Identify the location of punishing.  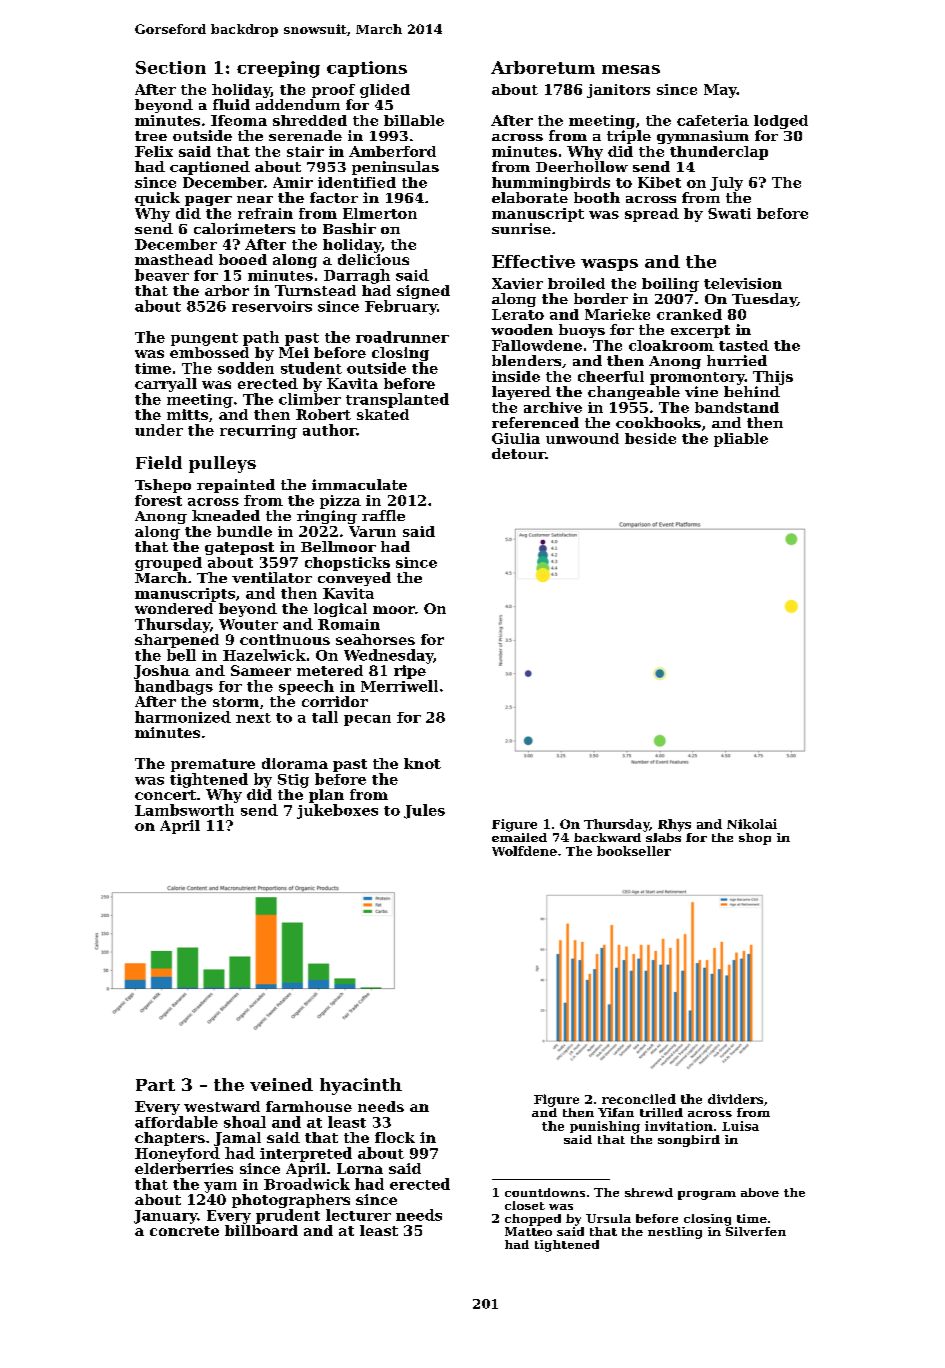
(605, 1127).
